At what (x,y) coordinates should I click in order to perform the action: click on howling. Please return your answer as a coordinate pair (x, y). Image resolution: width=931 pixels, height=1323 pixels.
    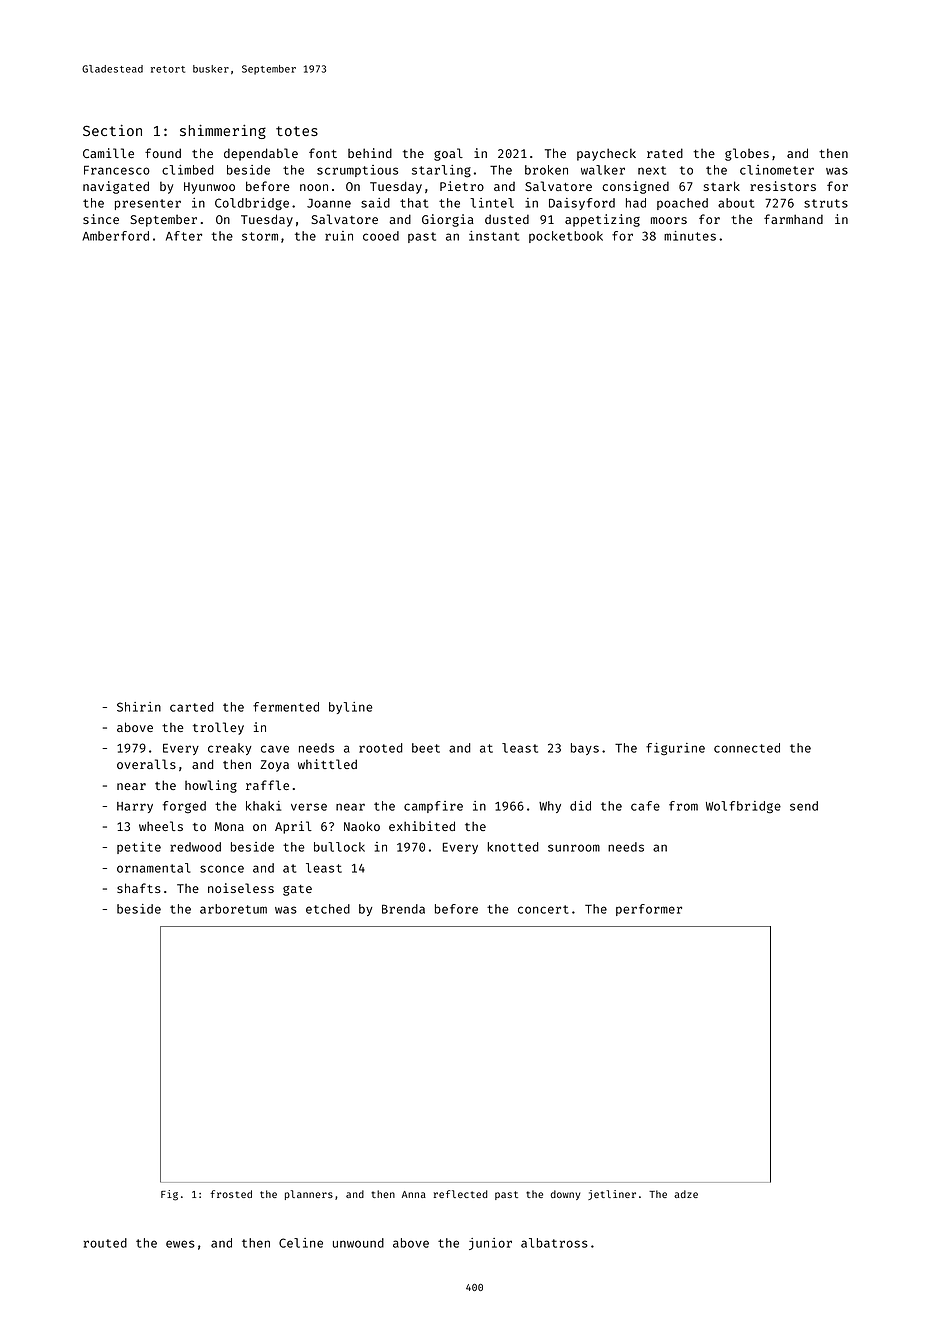
    Looking at the image, I should click on (211, 786).
